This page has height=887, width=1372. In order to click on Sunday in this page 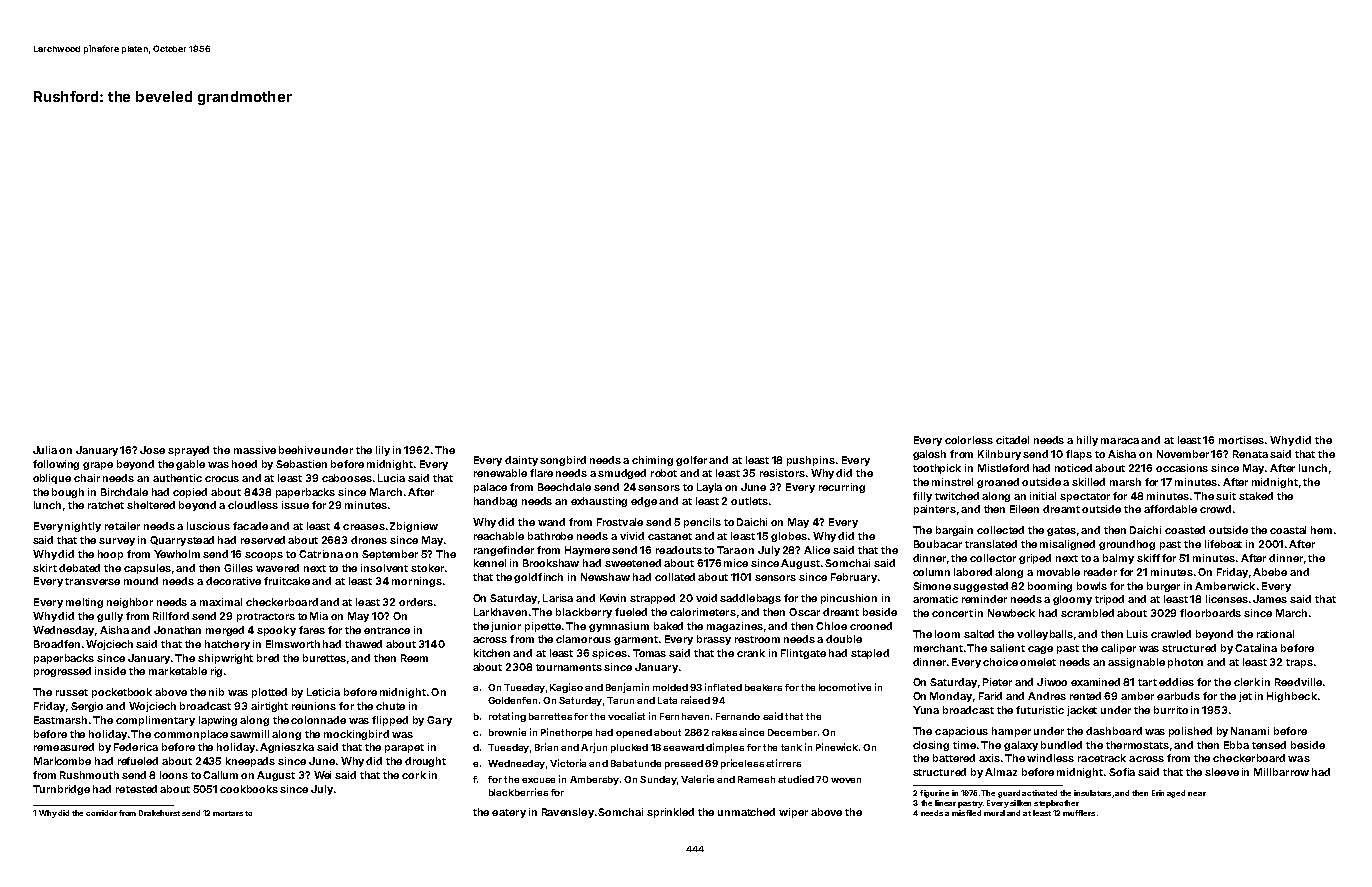, I will do `click(658, 780)`.
